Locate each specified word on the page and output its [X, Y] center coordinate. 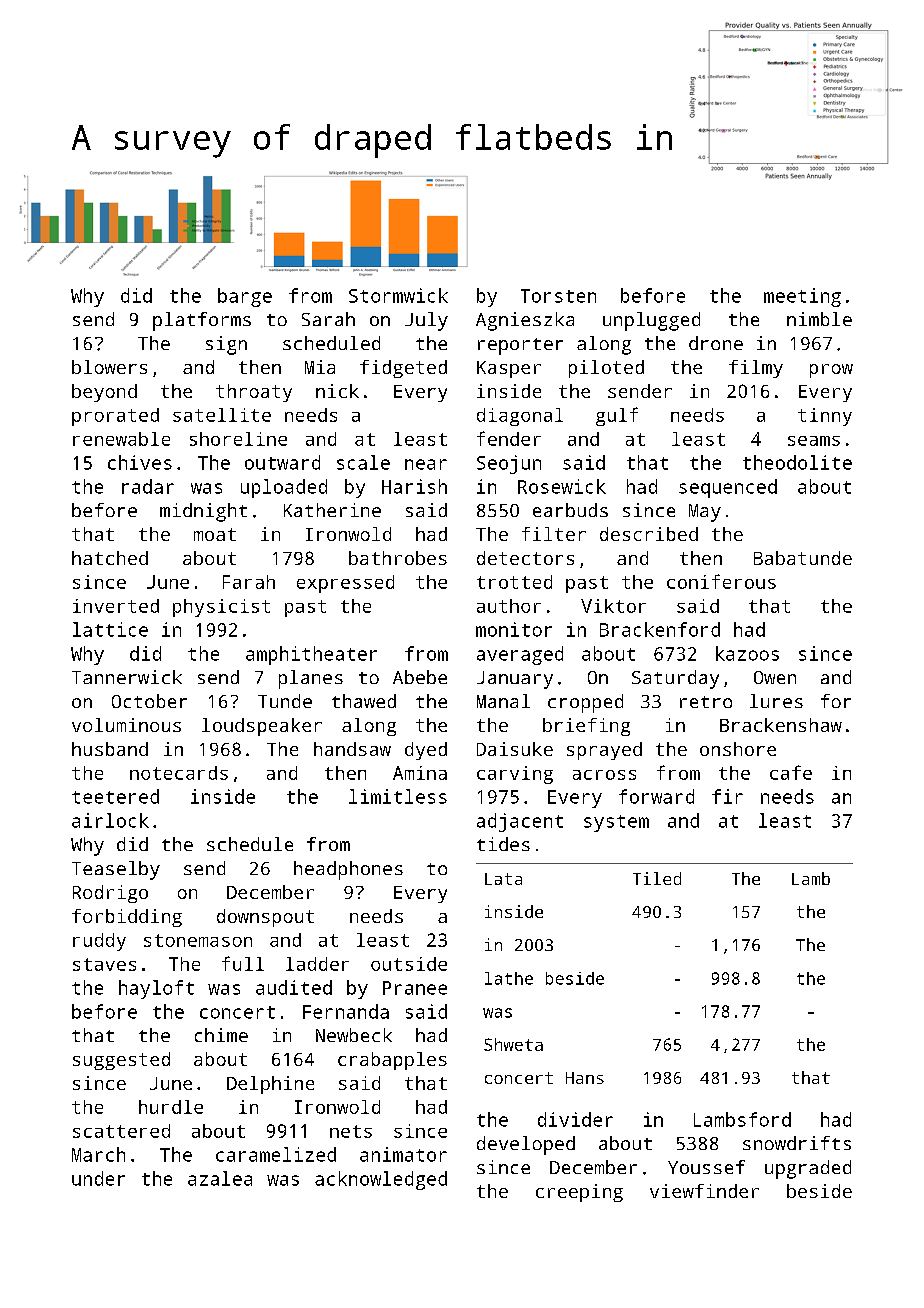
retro [706, 702]
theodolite [797, 462]
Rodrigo [110, 894]
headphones [348, 870]
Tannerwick [127, 677]
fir [727, 796]
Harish [414, 486]
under [98, 1178]
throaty [254, 393]
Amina [420, 773]
